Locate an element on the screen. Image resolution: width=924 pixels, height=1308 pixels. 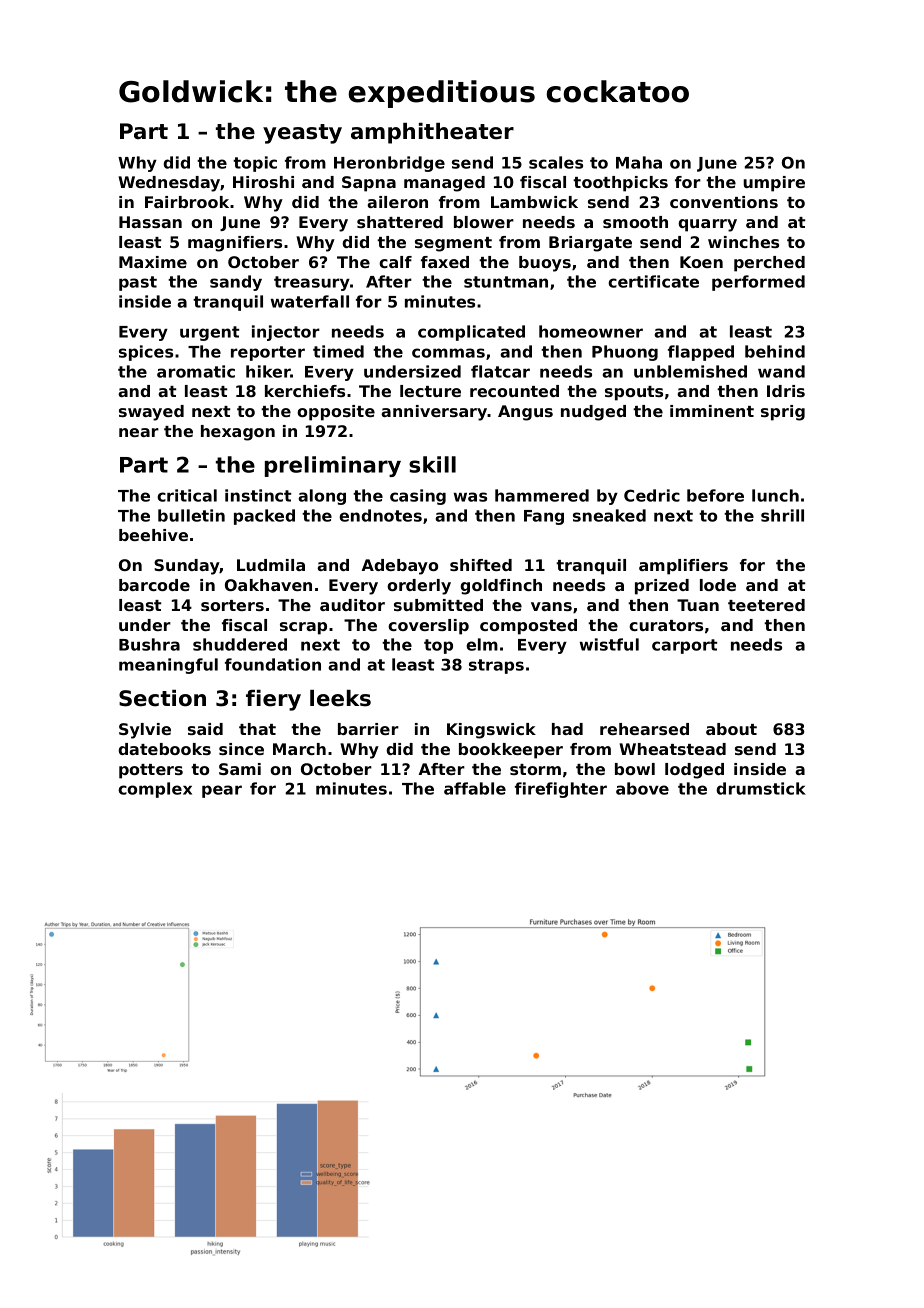
lunch is located at coordinates (775, 495).
